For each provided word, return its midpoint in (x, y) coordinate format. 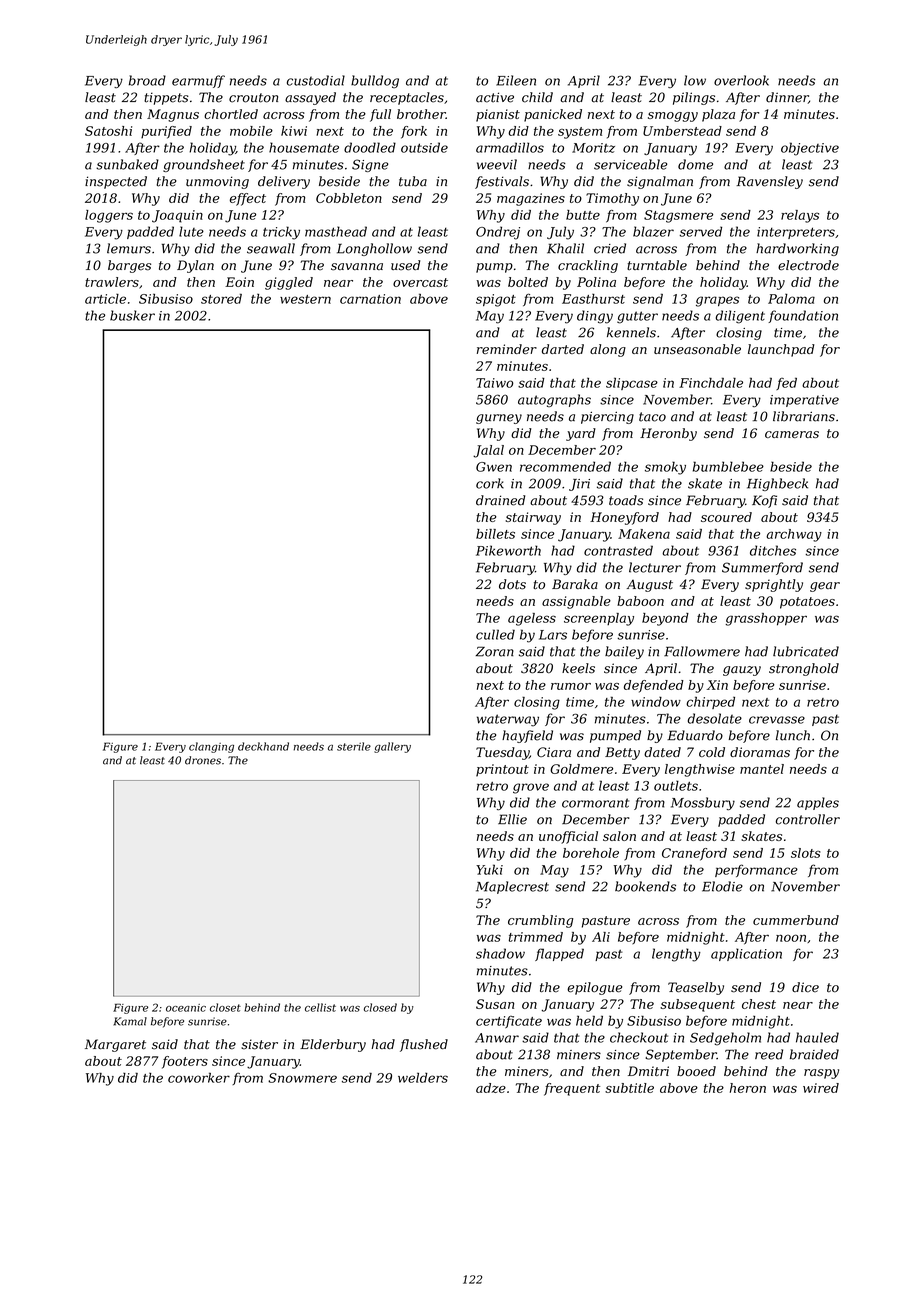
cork (490, 483)
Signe (370, 165)
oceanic (186, 1008)
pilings (694, 98)
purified (166, 132)
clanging (211, 747)
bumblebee (728, 466)
